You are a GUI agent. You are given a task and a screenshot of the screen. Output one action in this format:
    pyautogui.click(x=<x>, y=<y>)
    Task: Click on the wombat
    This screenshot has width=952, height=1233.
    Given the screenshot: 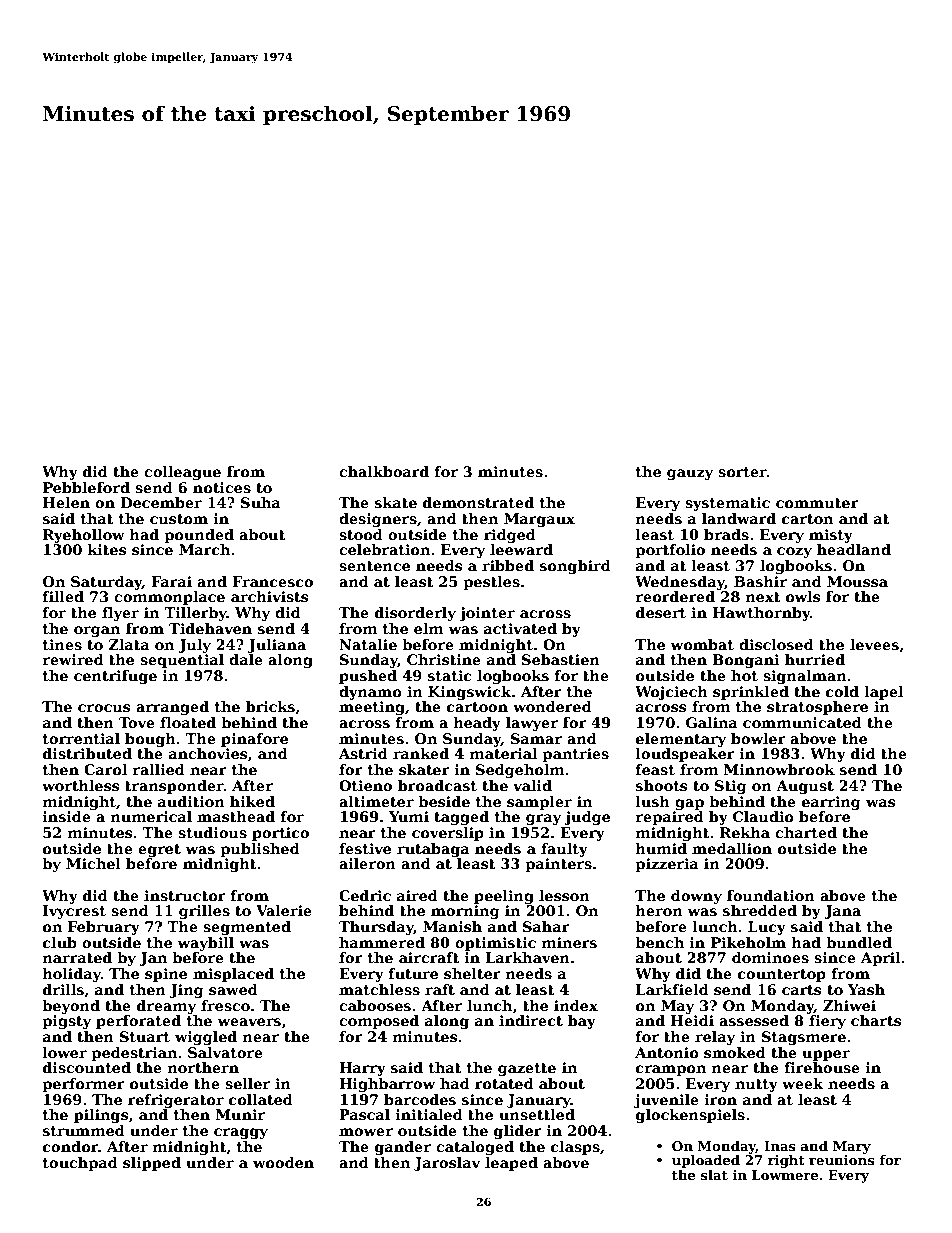 What is the action you would take?
    pyautogui.click(x=702, y=644)
